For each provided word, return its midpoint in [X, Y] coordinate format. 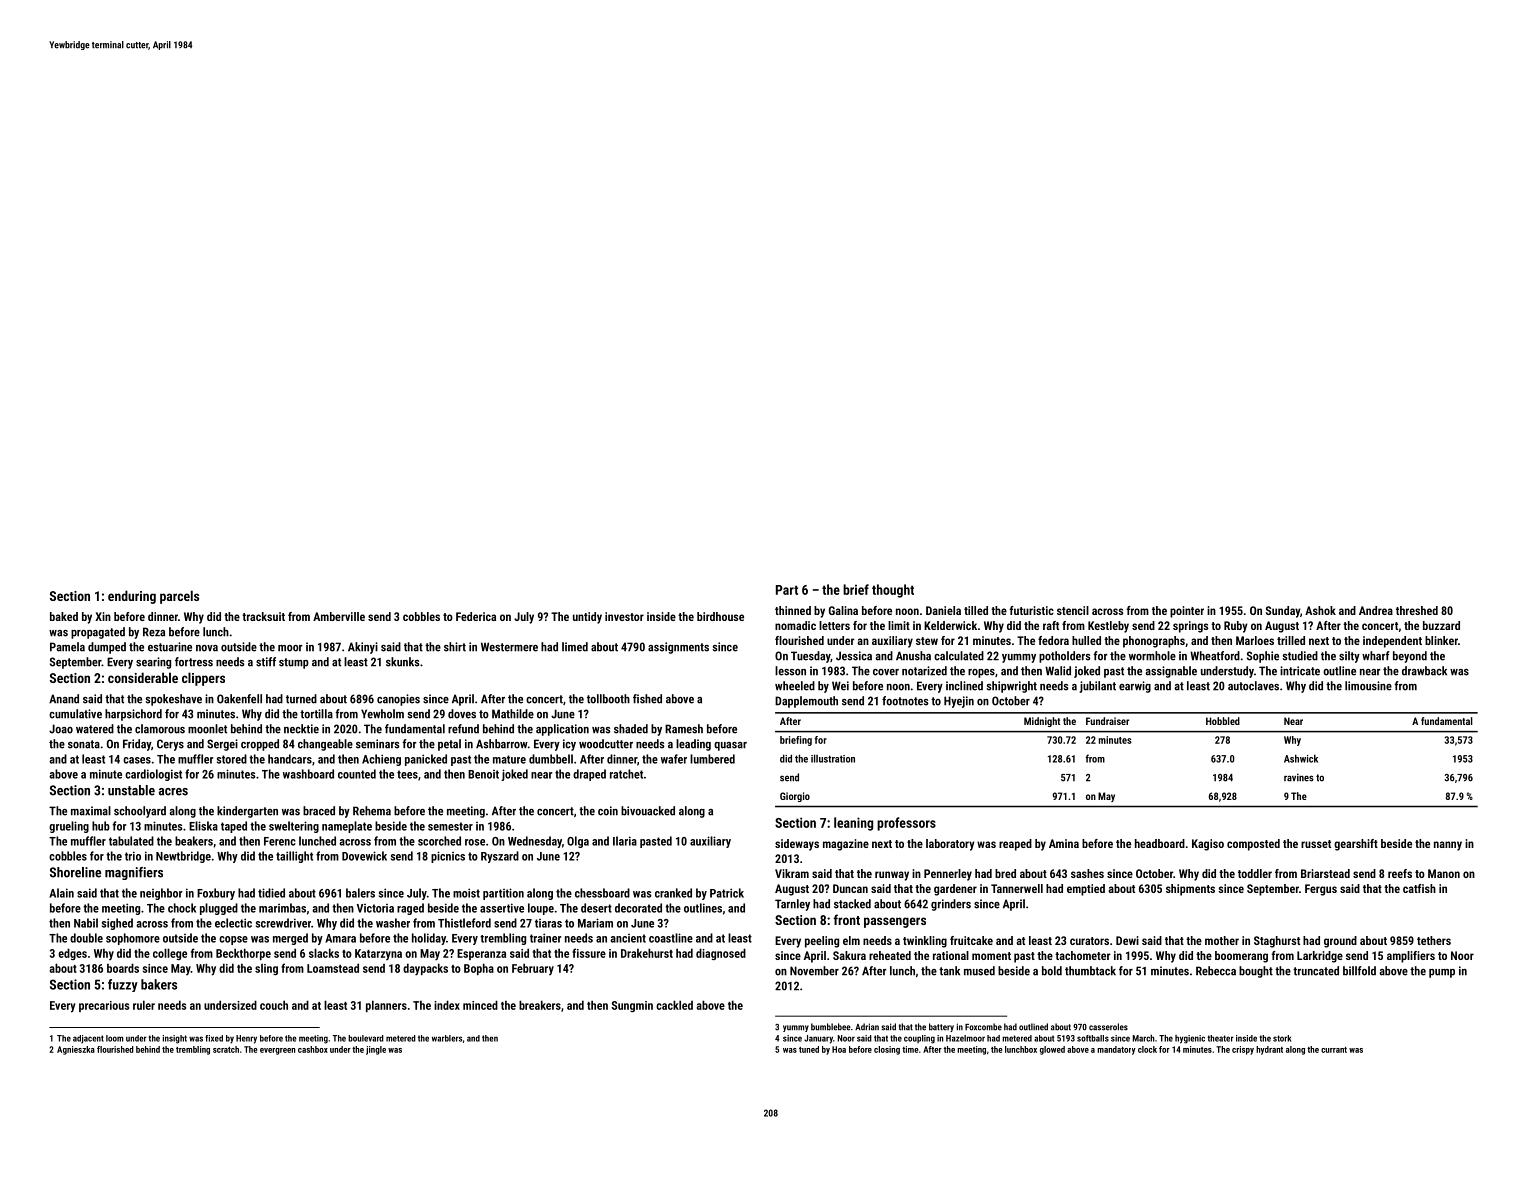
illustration [833, 758]
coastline [671, 938]
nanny [1448, 846]
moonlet [207, 729]
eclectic [233, 923]
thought [893, 591]
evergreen [278, 1051]
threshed [1417, 610]
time [910, 1049]
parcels [179, 597]
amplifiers [1411, 957]
